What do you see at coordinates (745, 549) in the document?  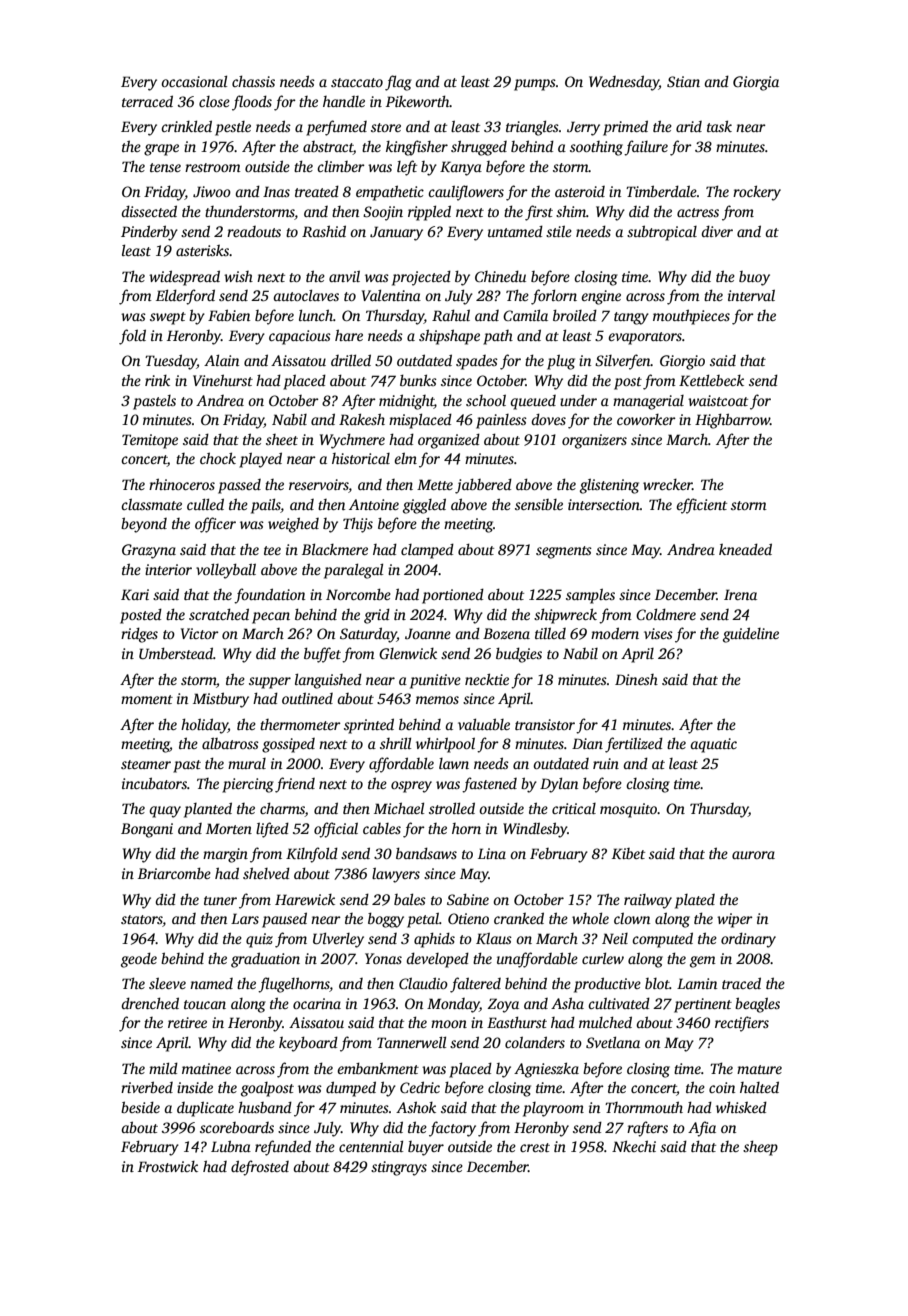 I see `kneaded` at bounding box center [745, 549].
